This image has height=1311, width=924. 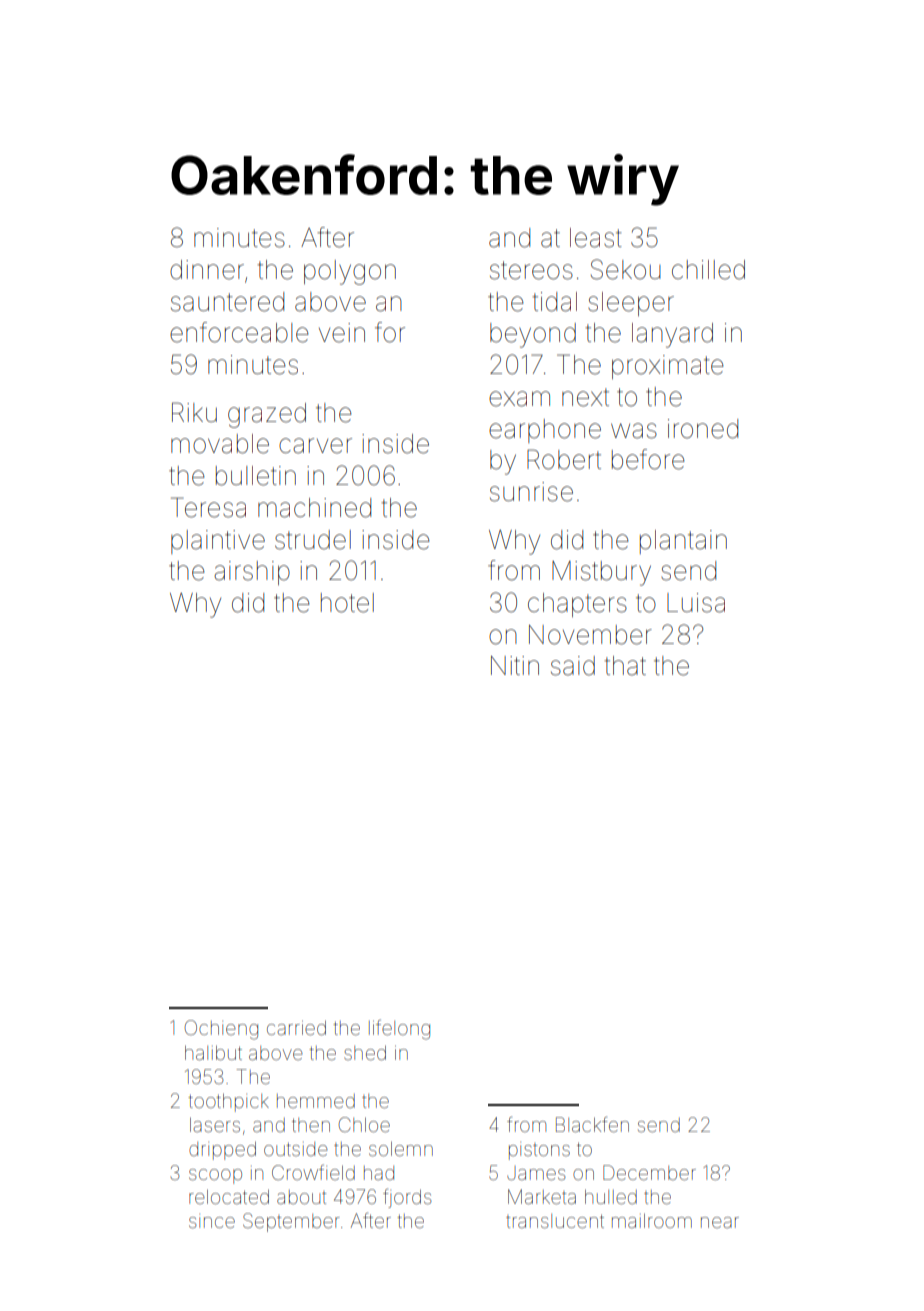 What do you see at coordinates (592, 1124) in the image?
I see `Blackfen` at bounding box center [592, 1124].
